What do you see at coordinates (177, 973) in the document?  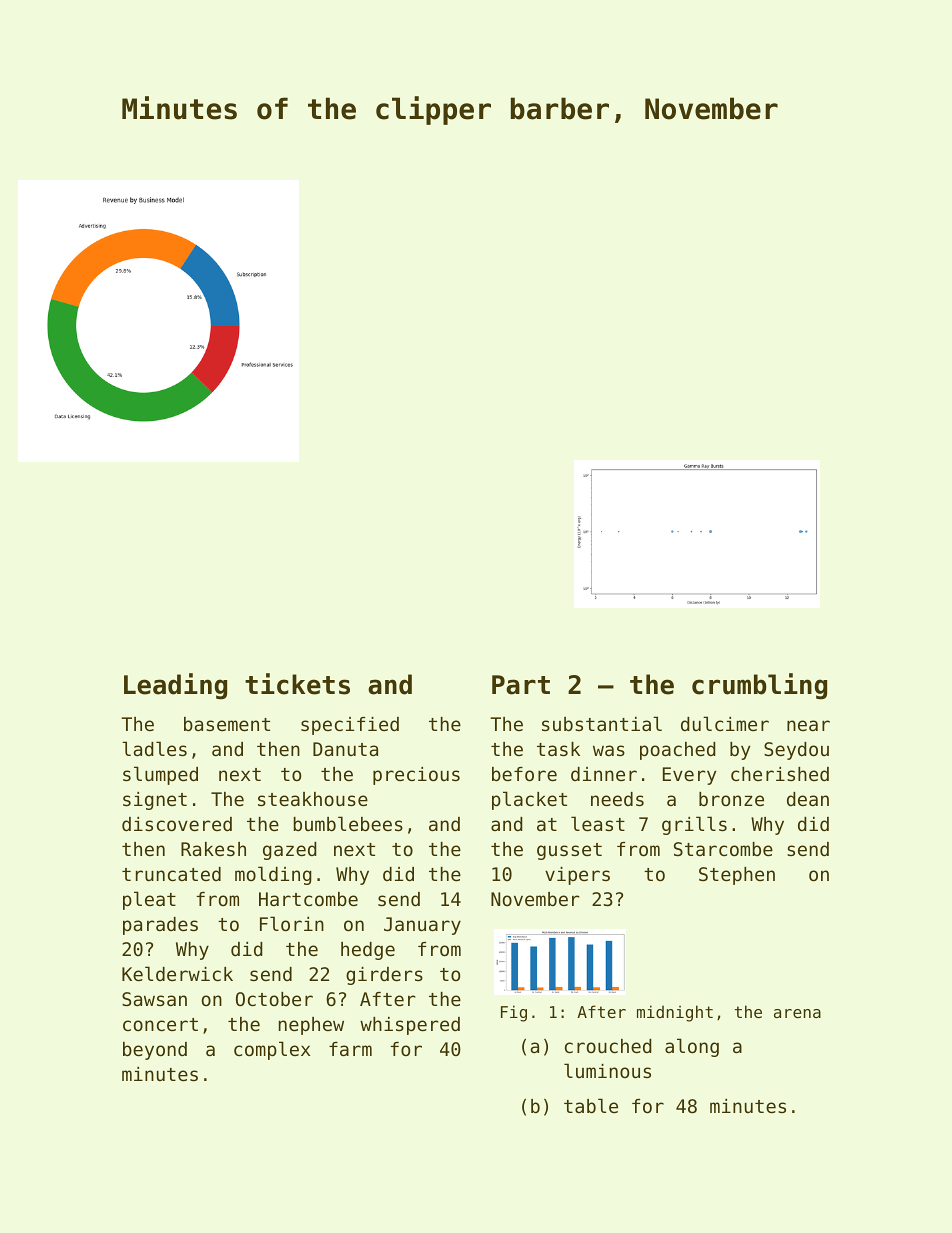 I see `Kelderwick` at bounding box center [177, 973].
